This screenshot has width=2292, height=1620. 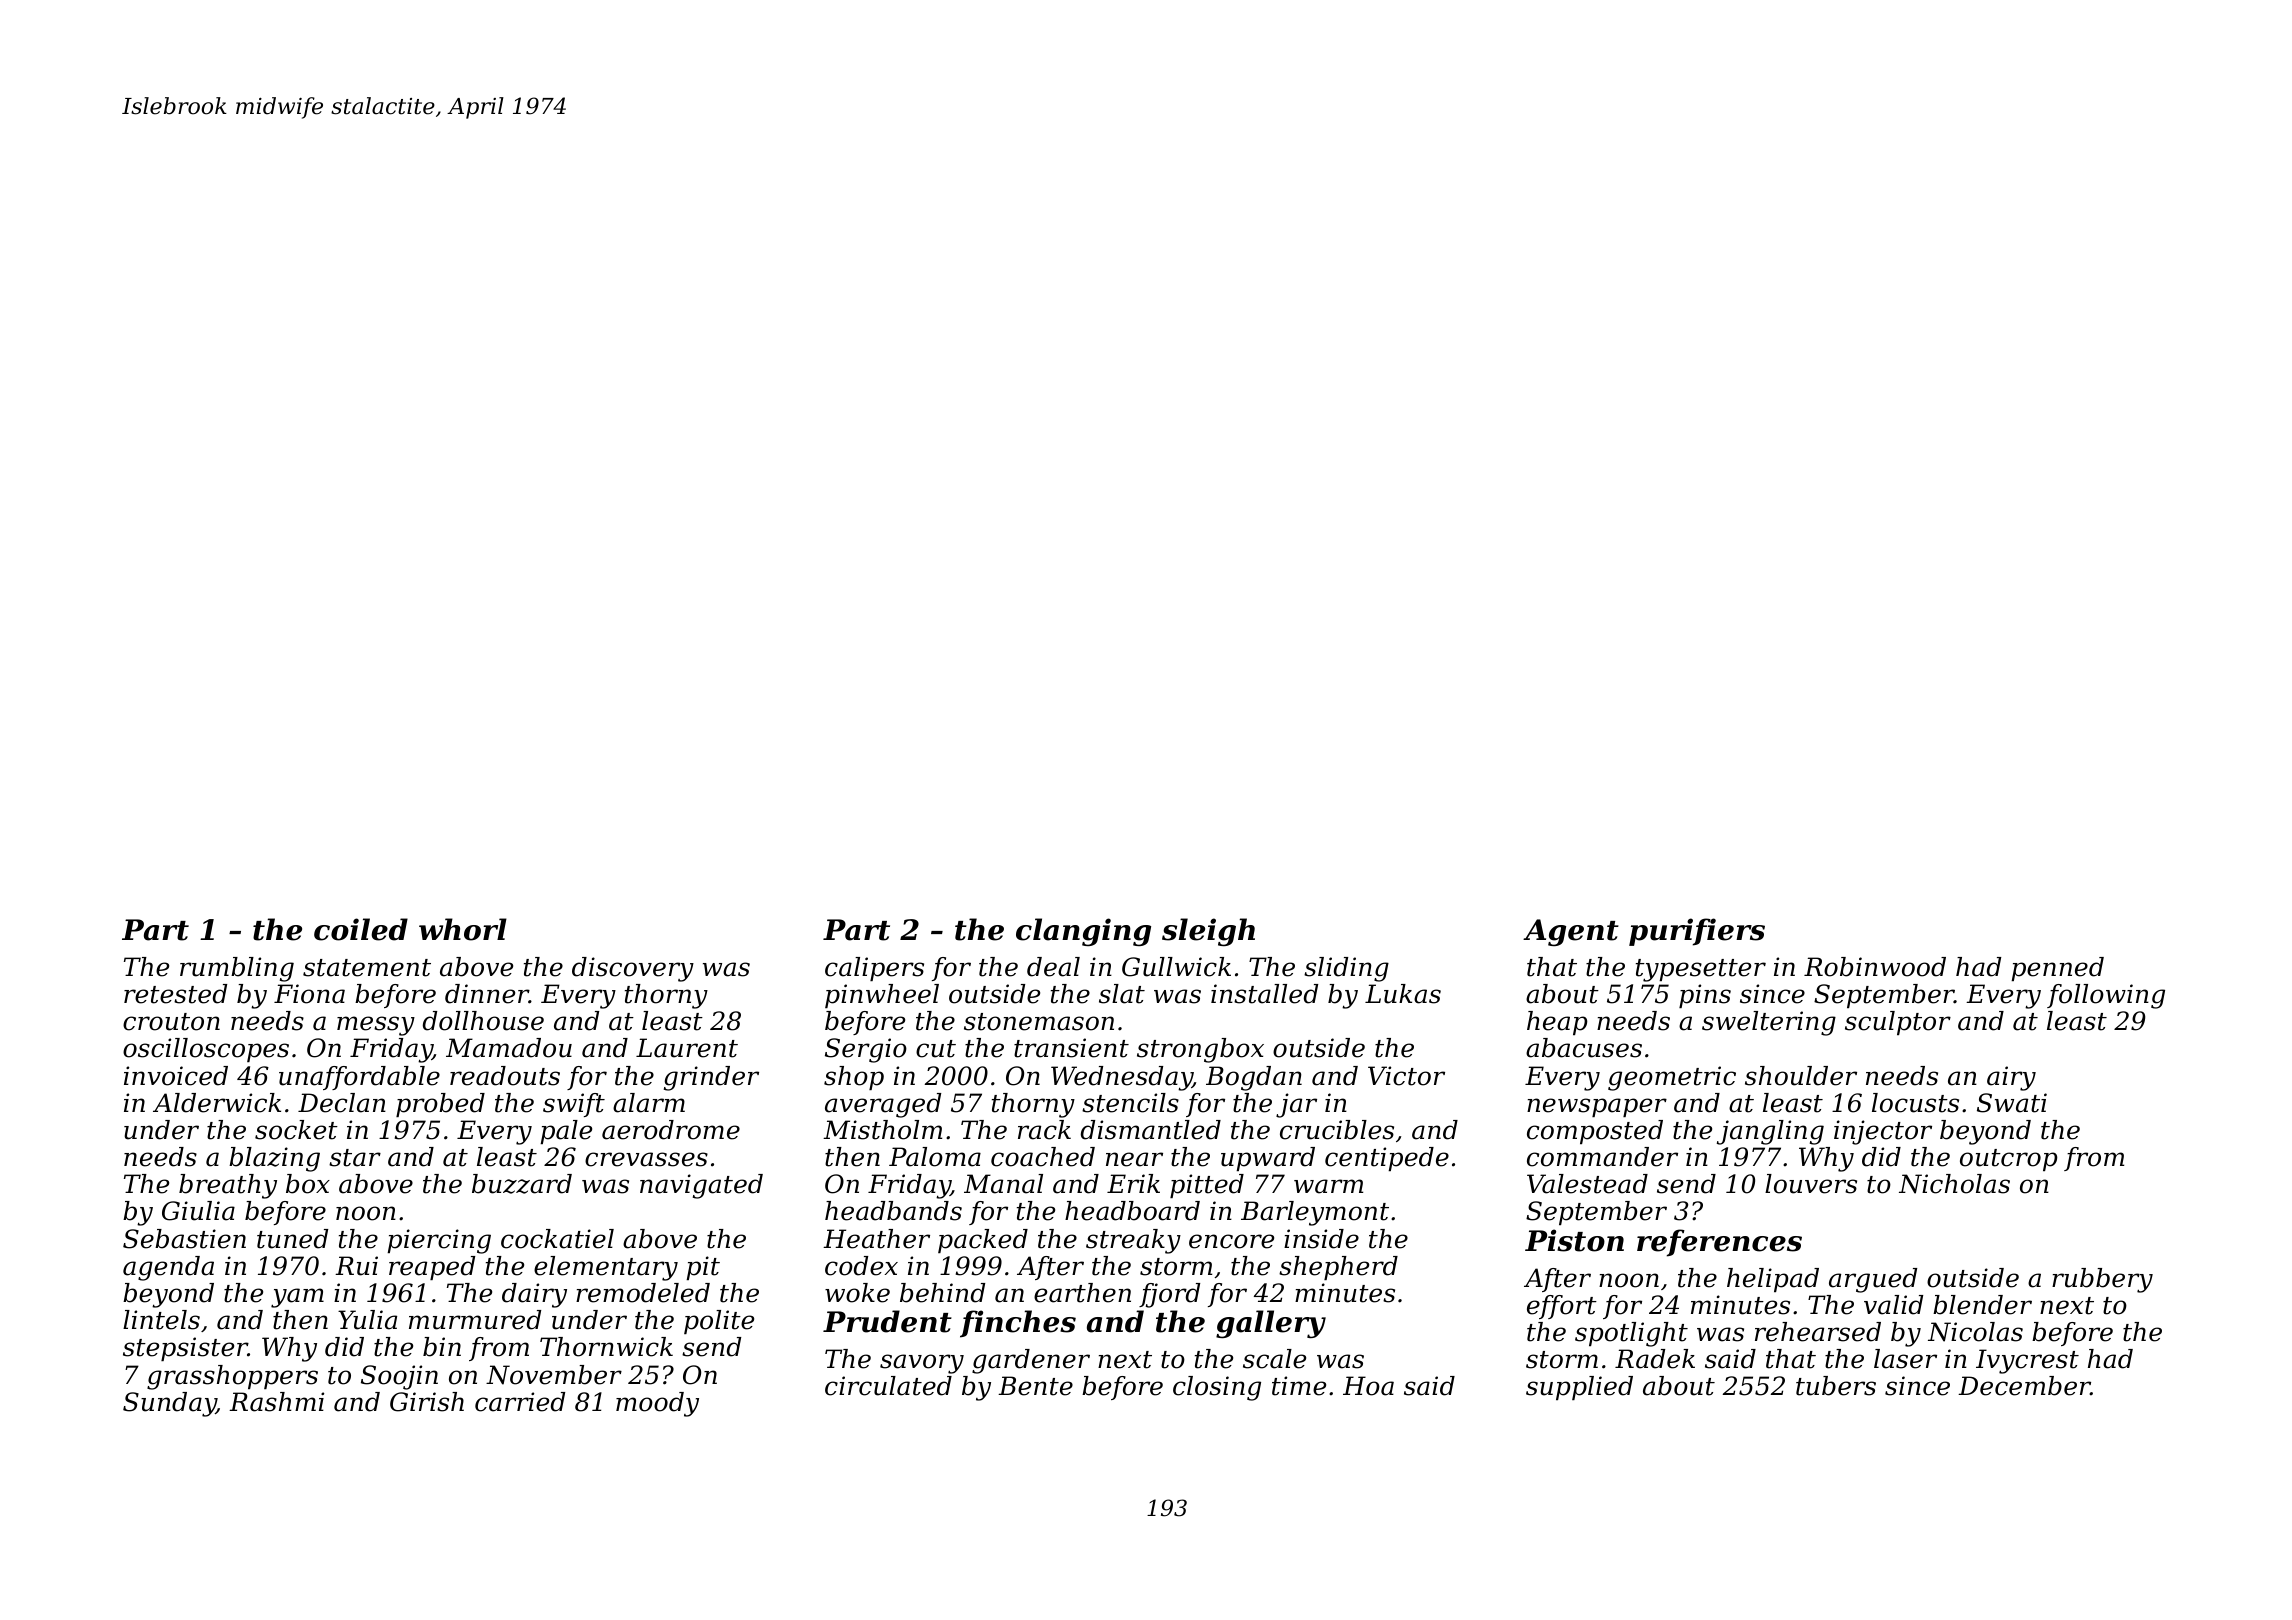 What do you see at coordinates (1697, 932) in the screenshot?
I see `purifiers` at bounding box center [1697, 932].
